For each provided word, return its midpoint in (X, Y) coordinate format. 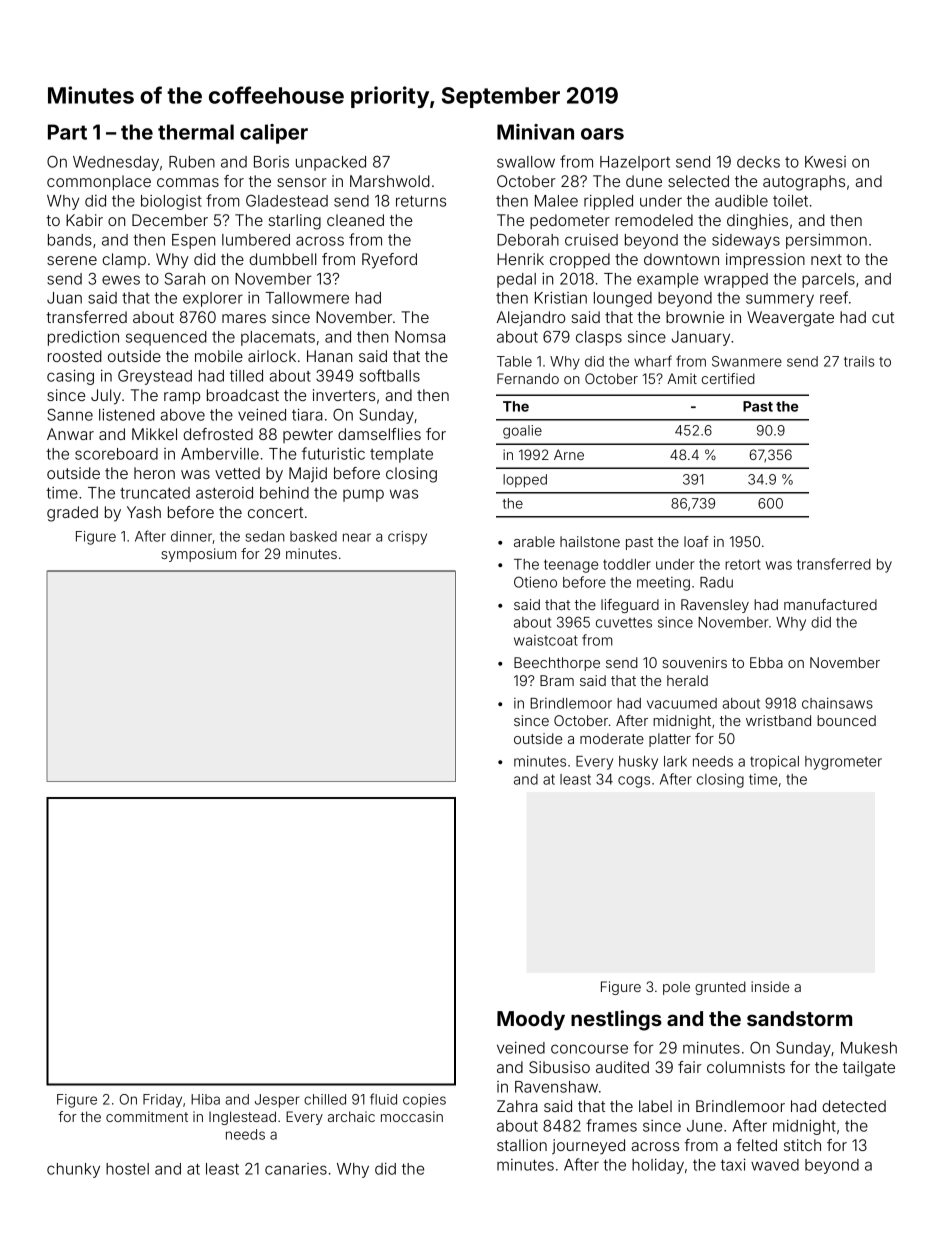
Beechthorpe (557, 664)
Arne (569, 454)
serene (72, 260)
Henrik (520, 259)
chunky (73, 1170)
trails (859, 361)
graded (72, 514)
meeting (663, 584)
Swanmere (747, 361)
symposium (198, 555)
